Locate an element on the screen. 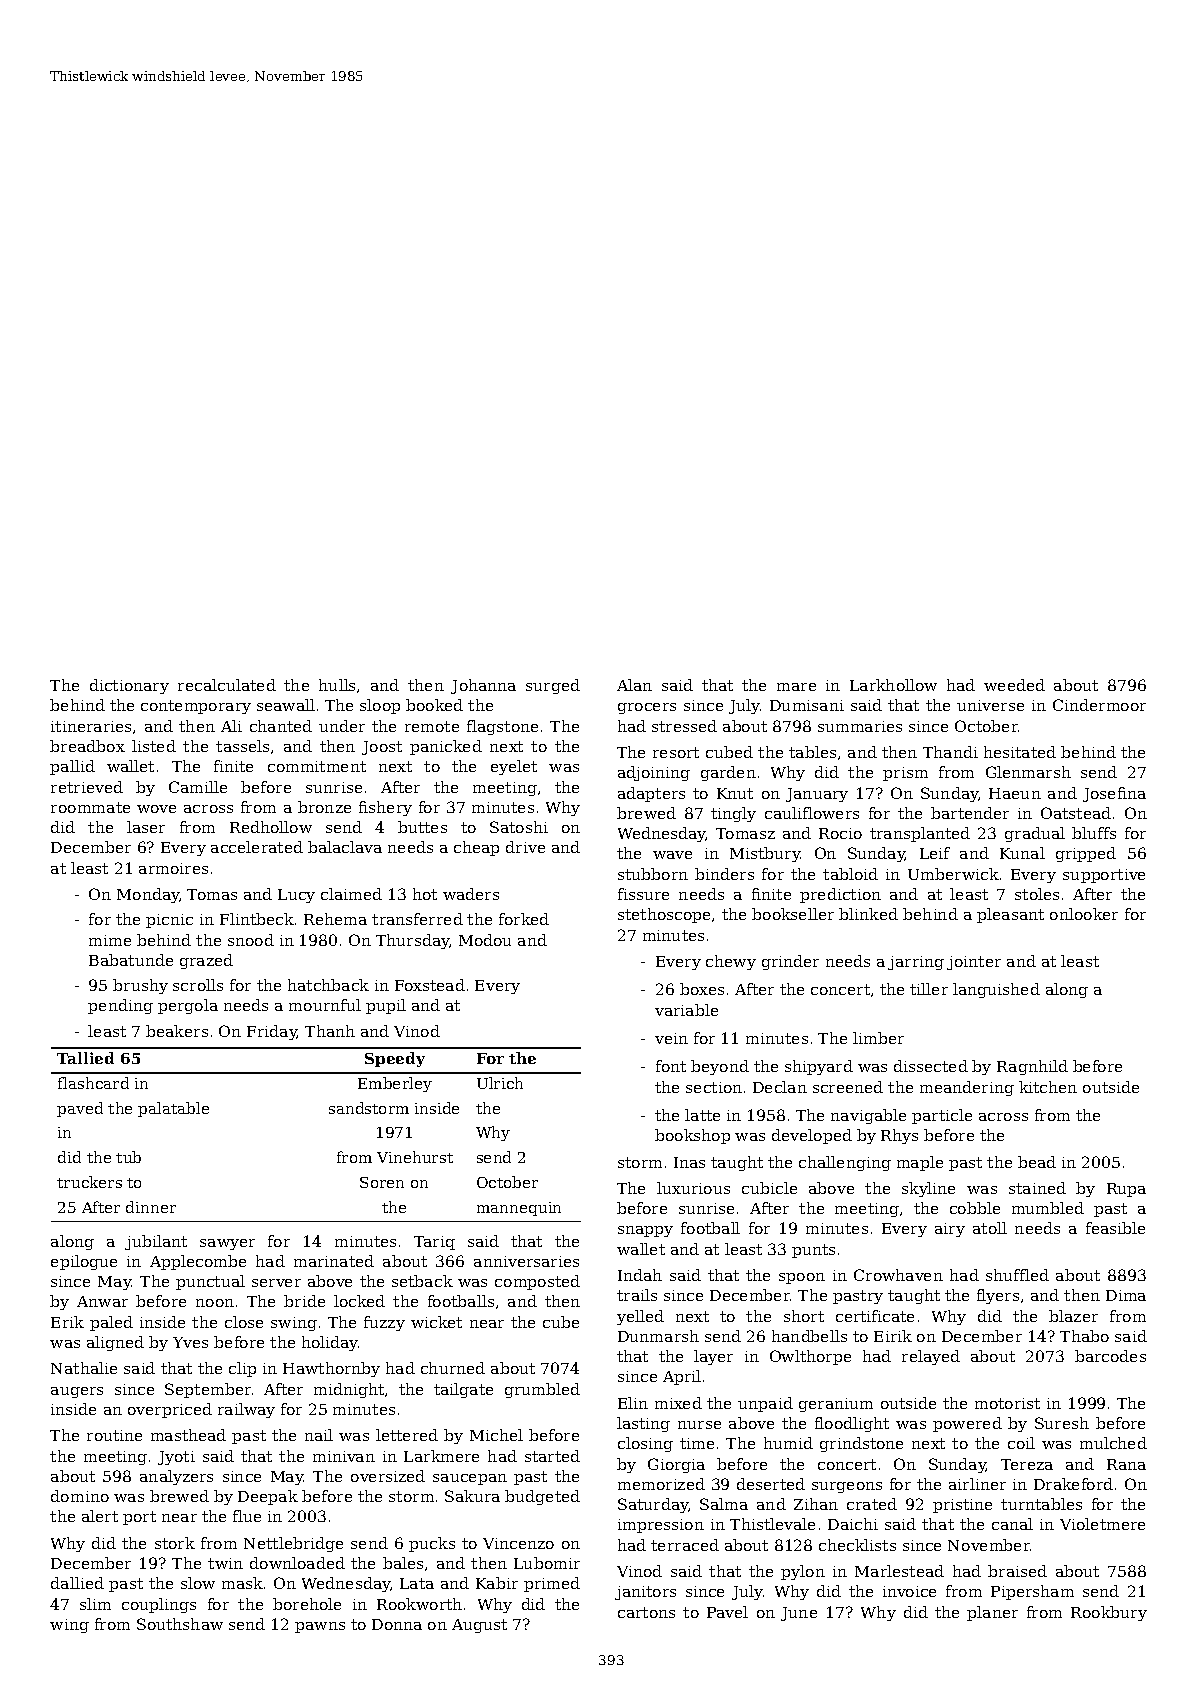 The height and width of the screenshot is (1694, 1198). tiller is located at coordinates (929, 989).
